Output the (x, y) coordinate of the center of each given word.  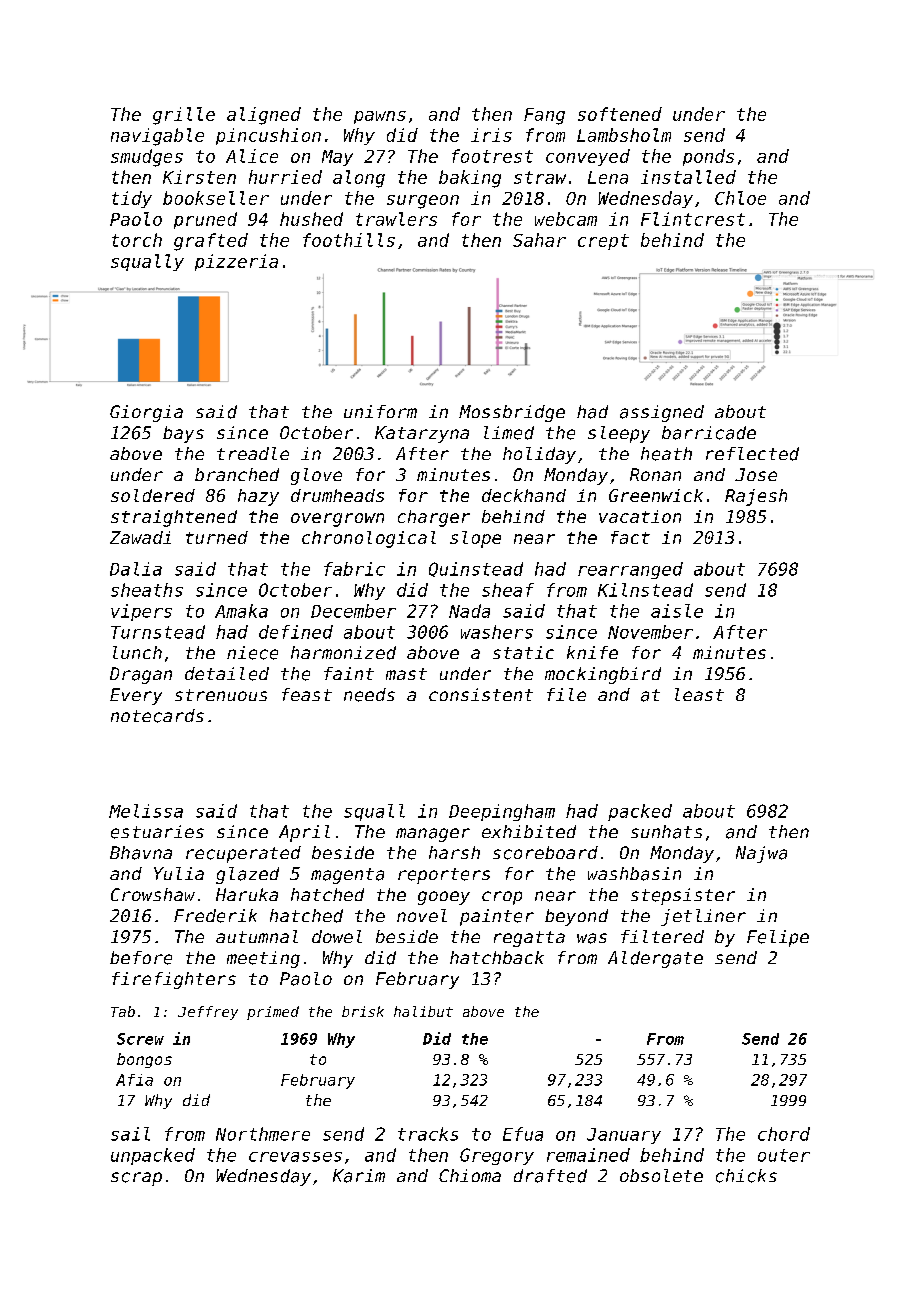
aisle (677, 611)
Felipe (778, 938)
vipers (141, 612)
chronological (369, 539)
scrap (136, 1179)
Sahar (539, 240)
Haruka (247, 894)
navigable (157, 137)
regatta (529, 939)
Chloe (740, 198)
